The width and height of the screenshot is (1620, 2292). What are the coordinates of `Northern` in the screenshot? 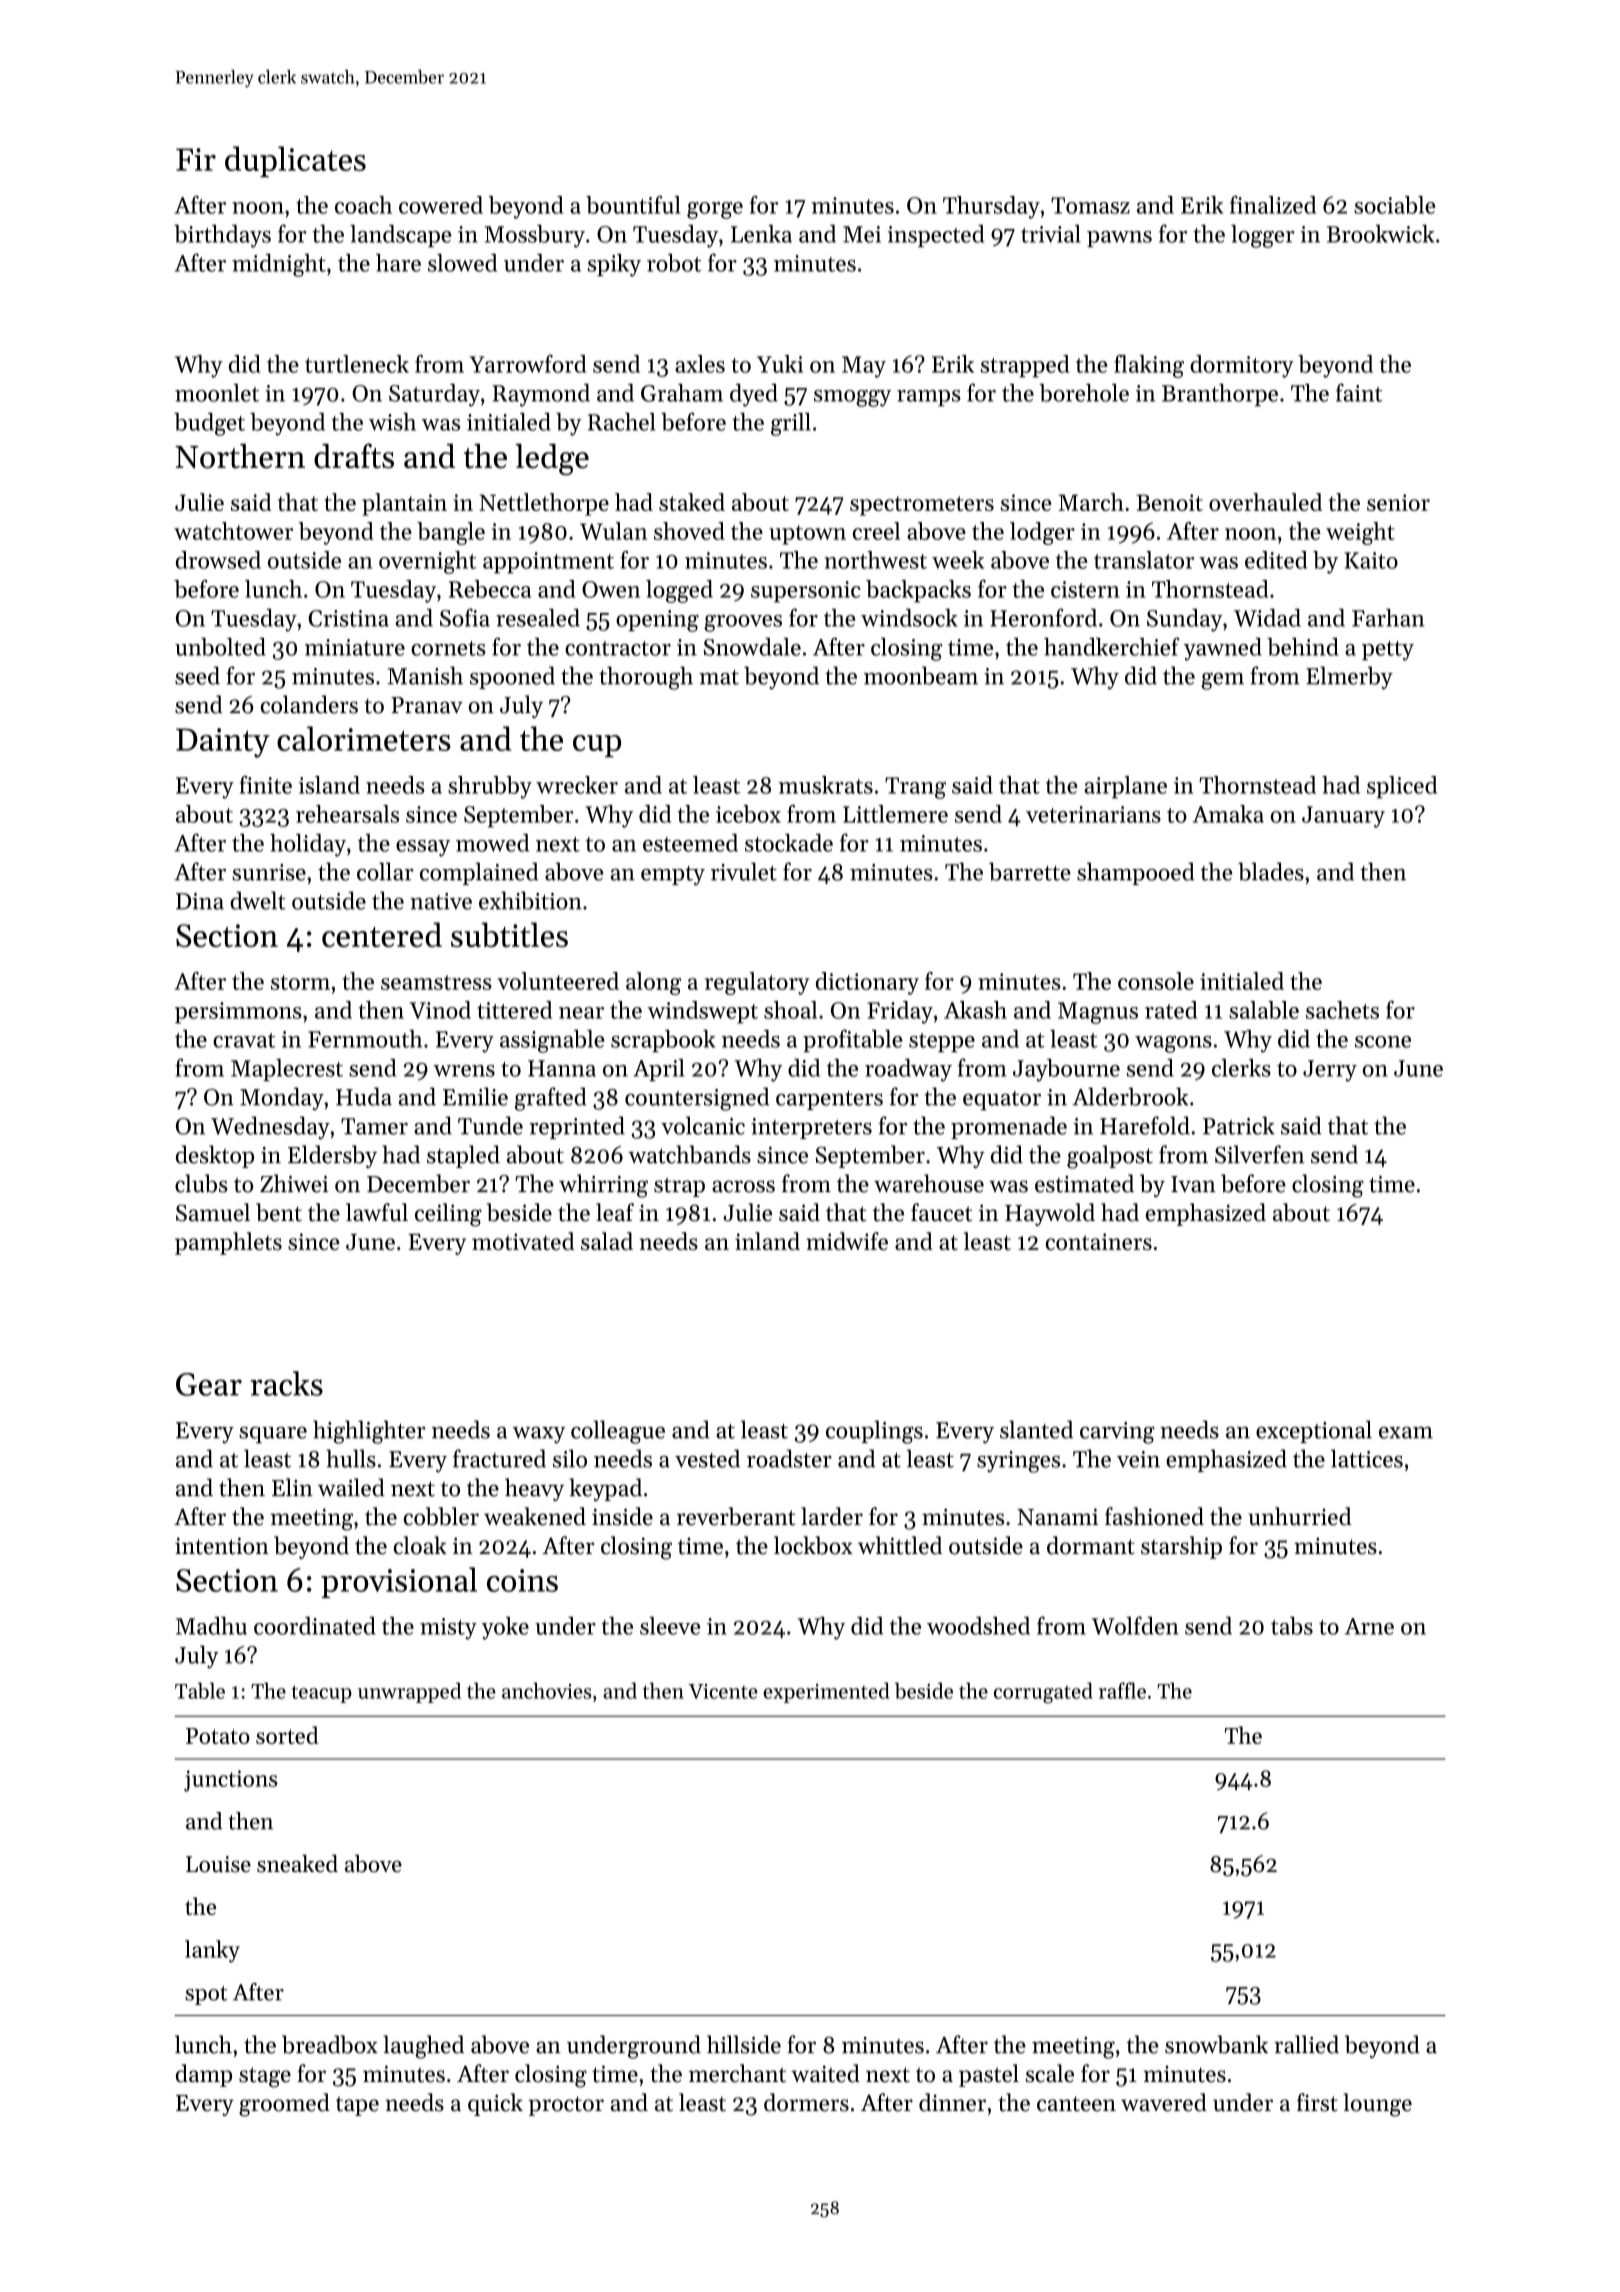 It's located at (240, 456).
